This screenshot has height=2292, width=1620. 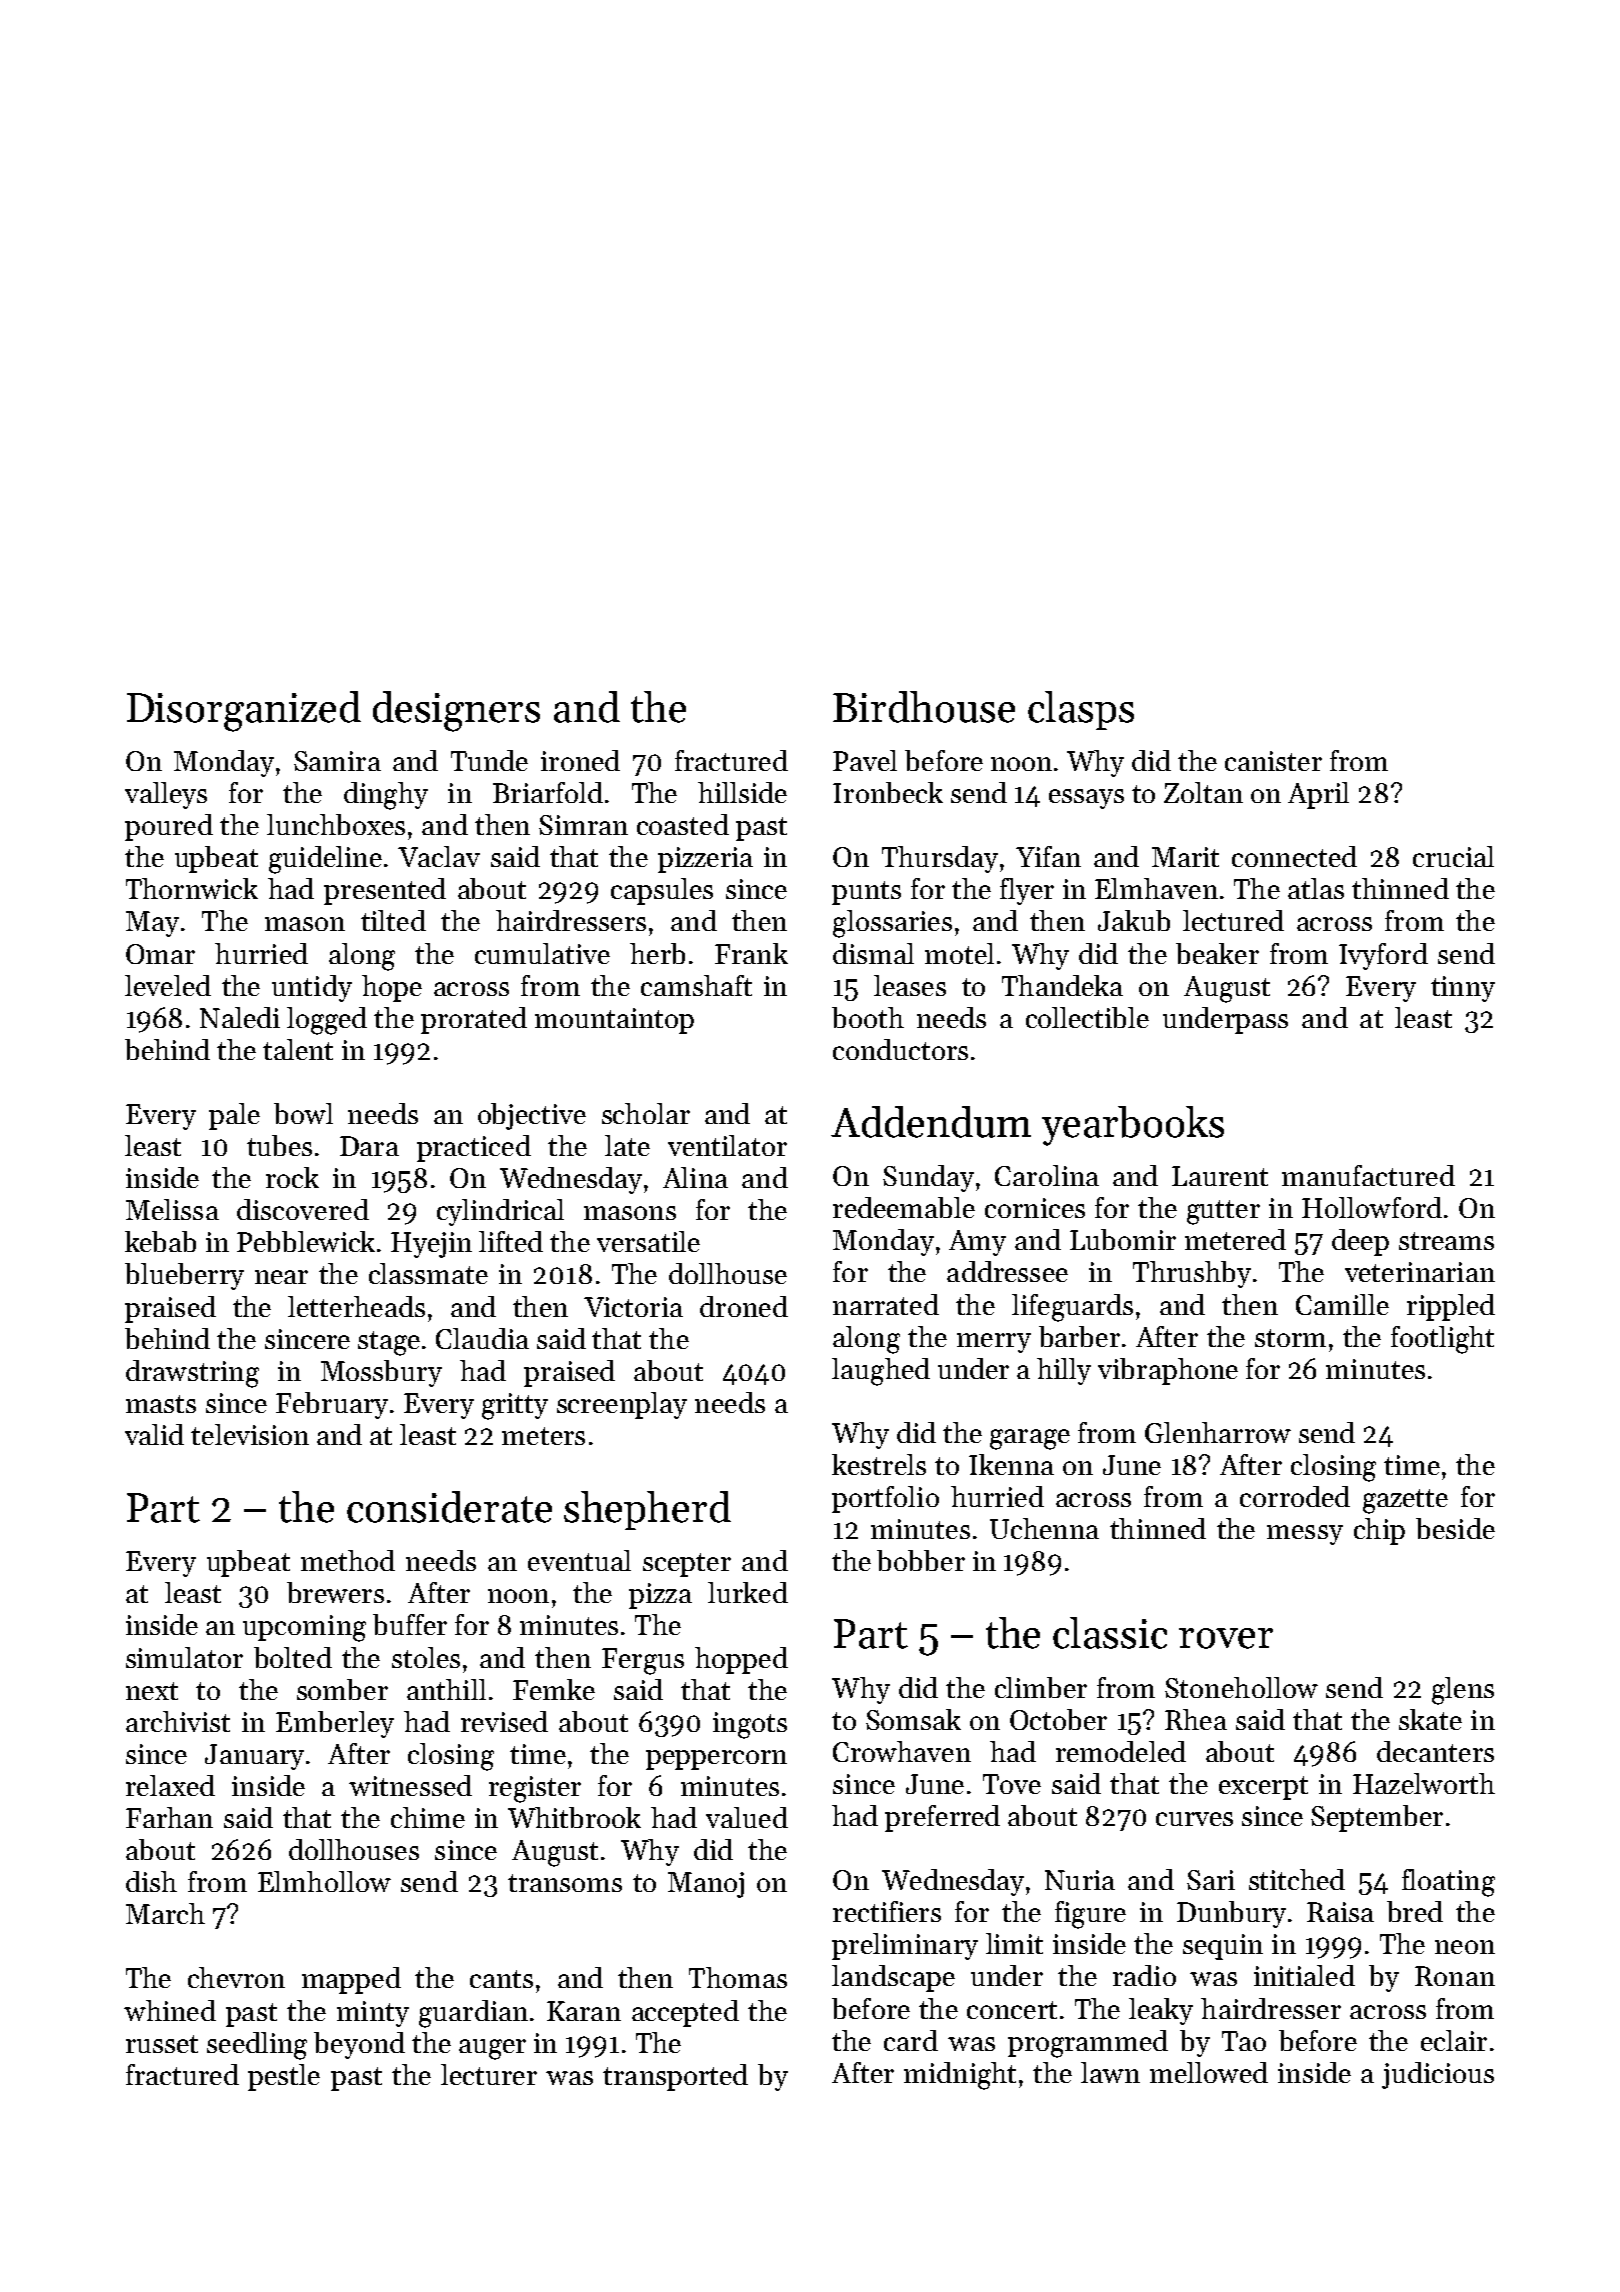 What do you see at coordinates (1463, 1691) in the screenshot?
I see `glens` at bounding box center [1463, 1691].
